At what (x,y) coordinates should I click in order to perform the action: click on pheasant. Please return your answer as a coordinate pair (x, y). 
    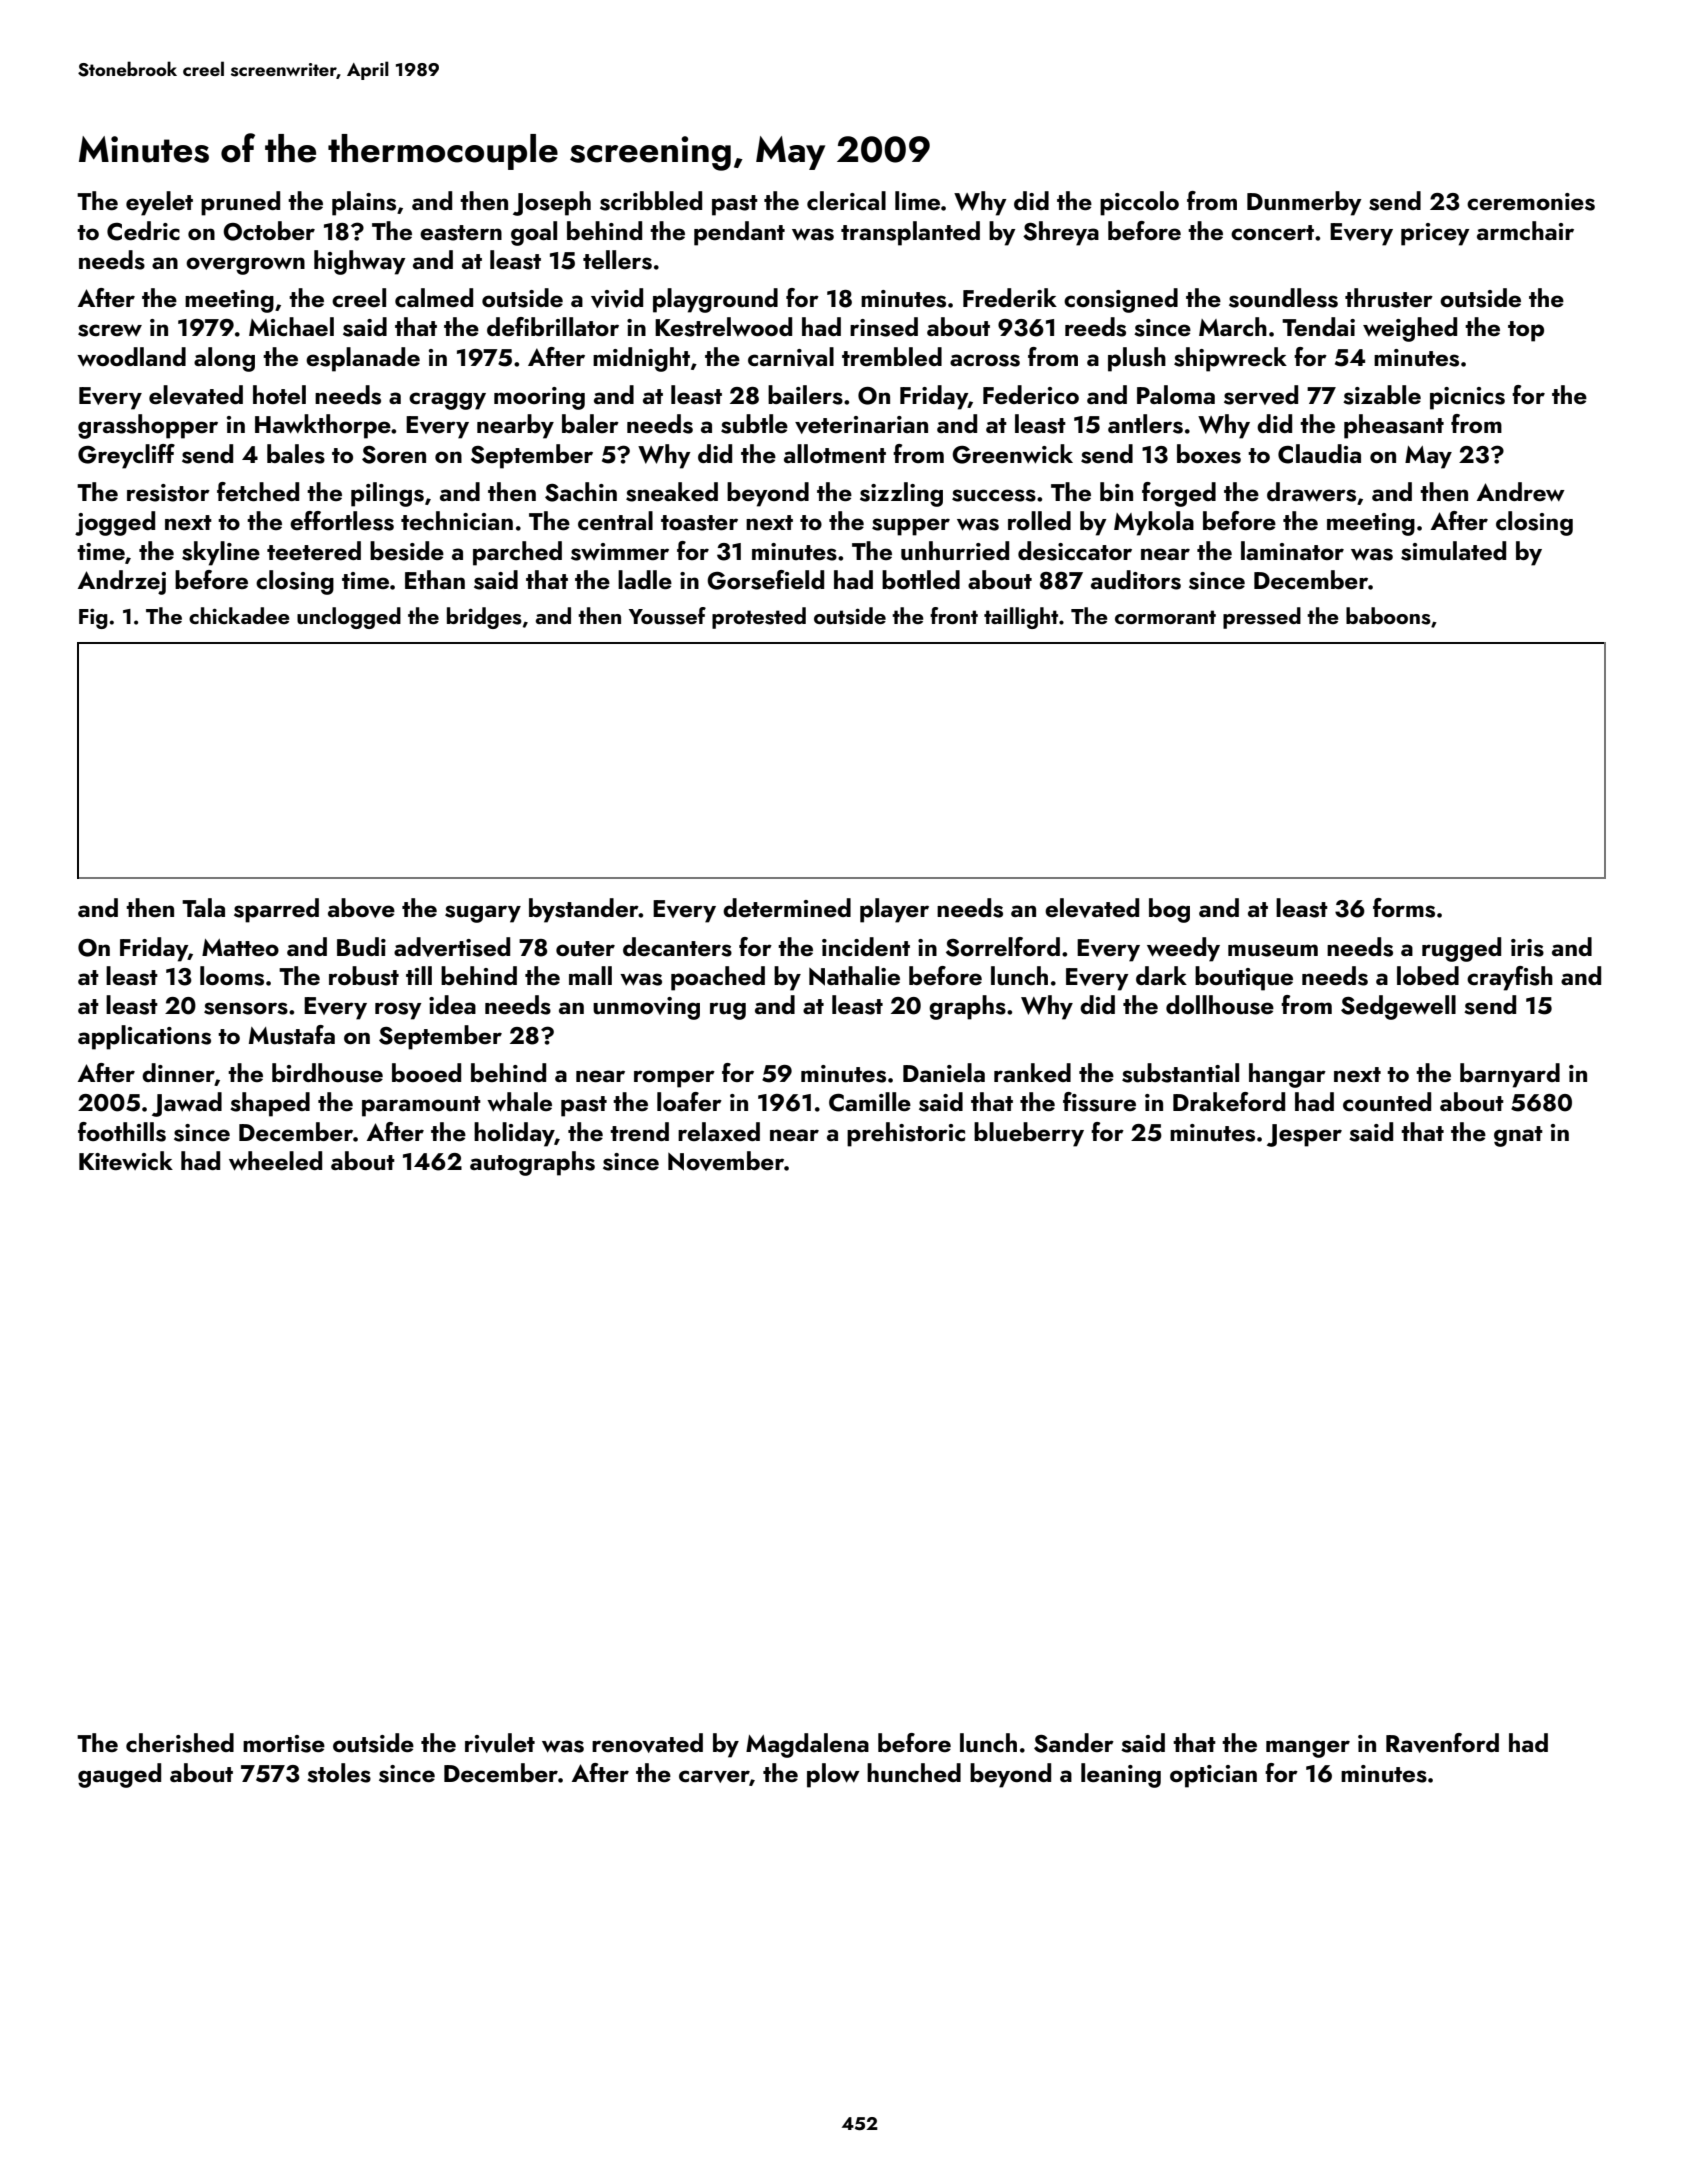
    Looking at the image, I should click on (1394, 426).
